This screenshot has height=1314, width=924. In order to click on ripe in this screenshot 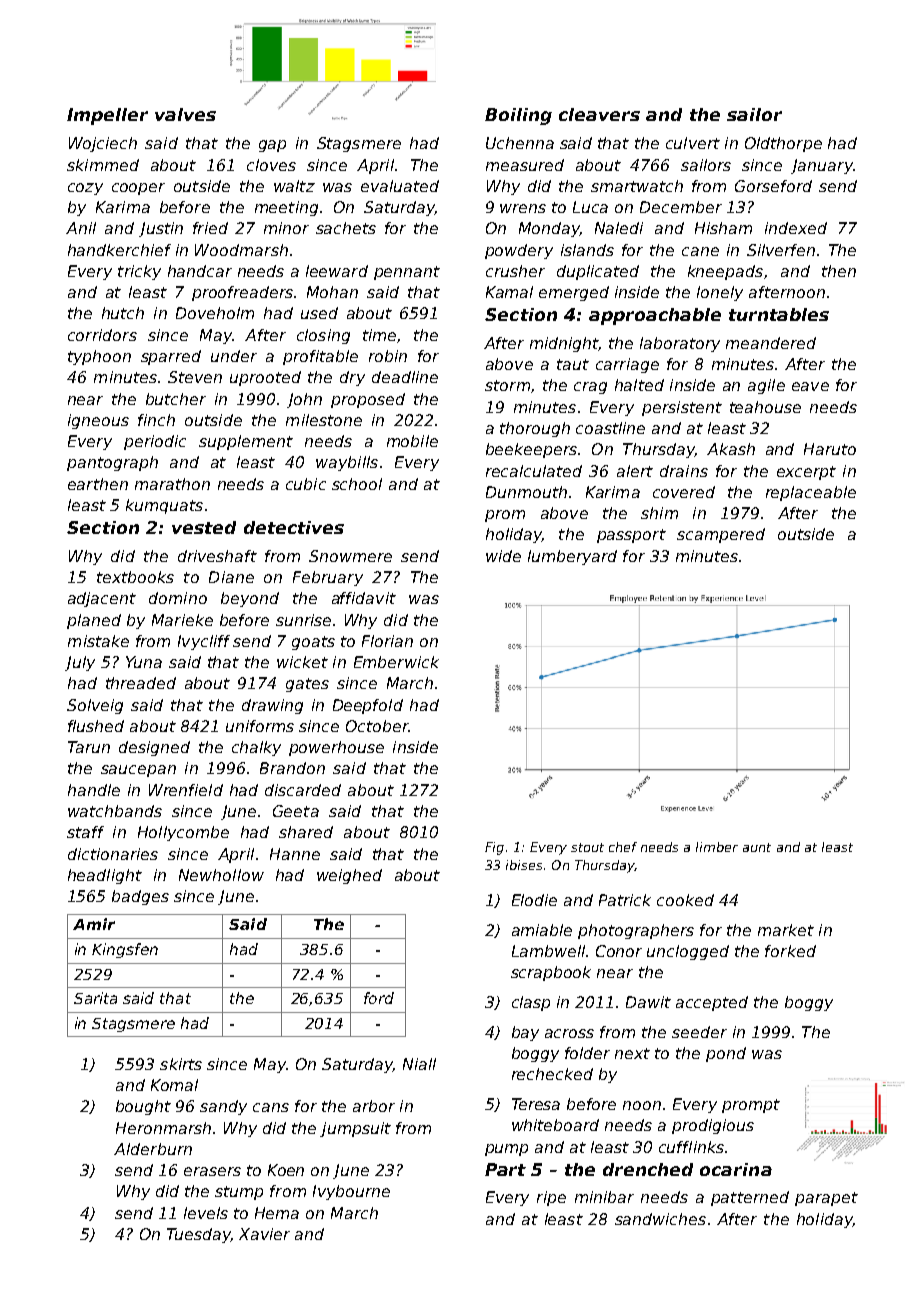, I will do `click(551, 1198)`.
